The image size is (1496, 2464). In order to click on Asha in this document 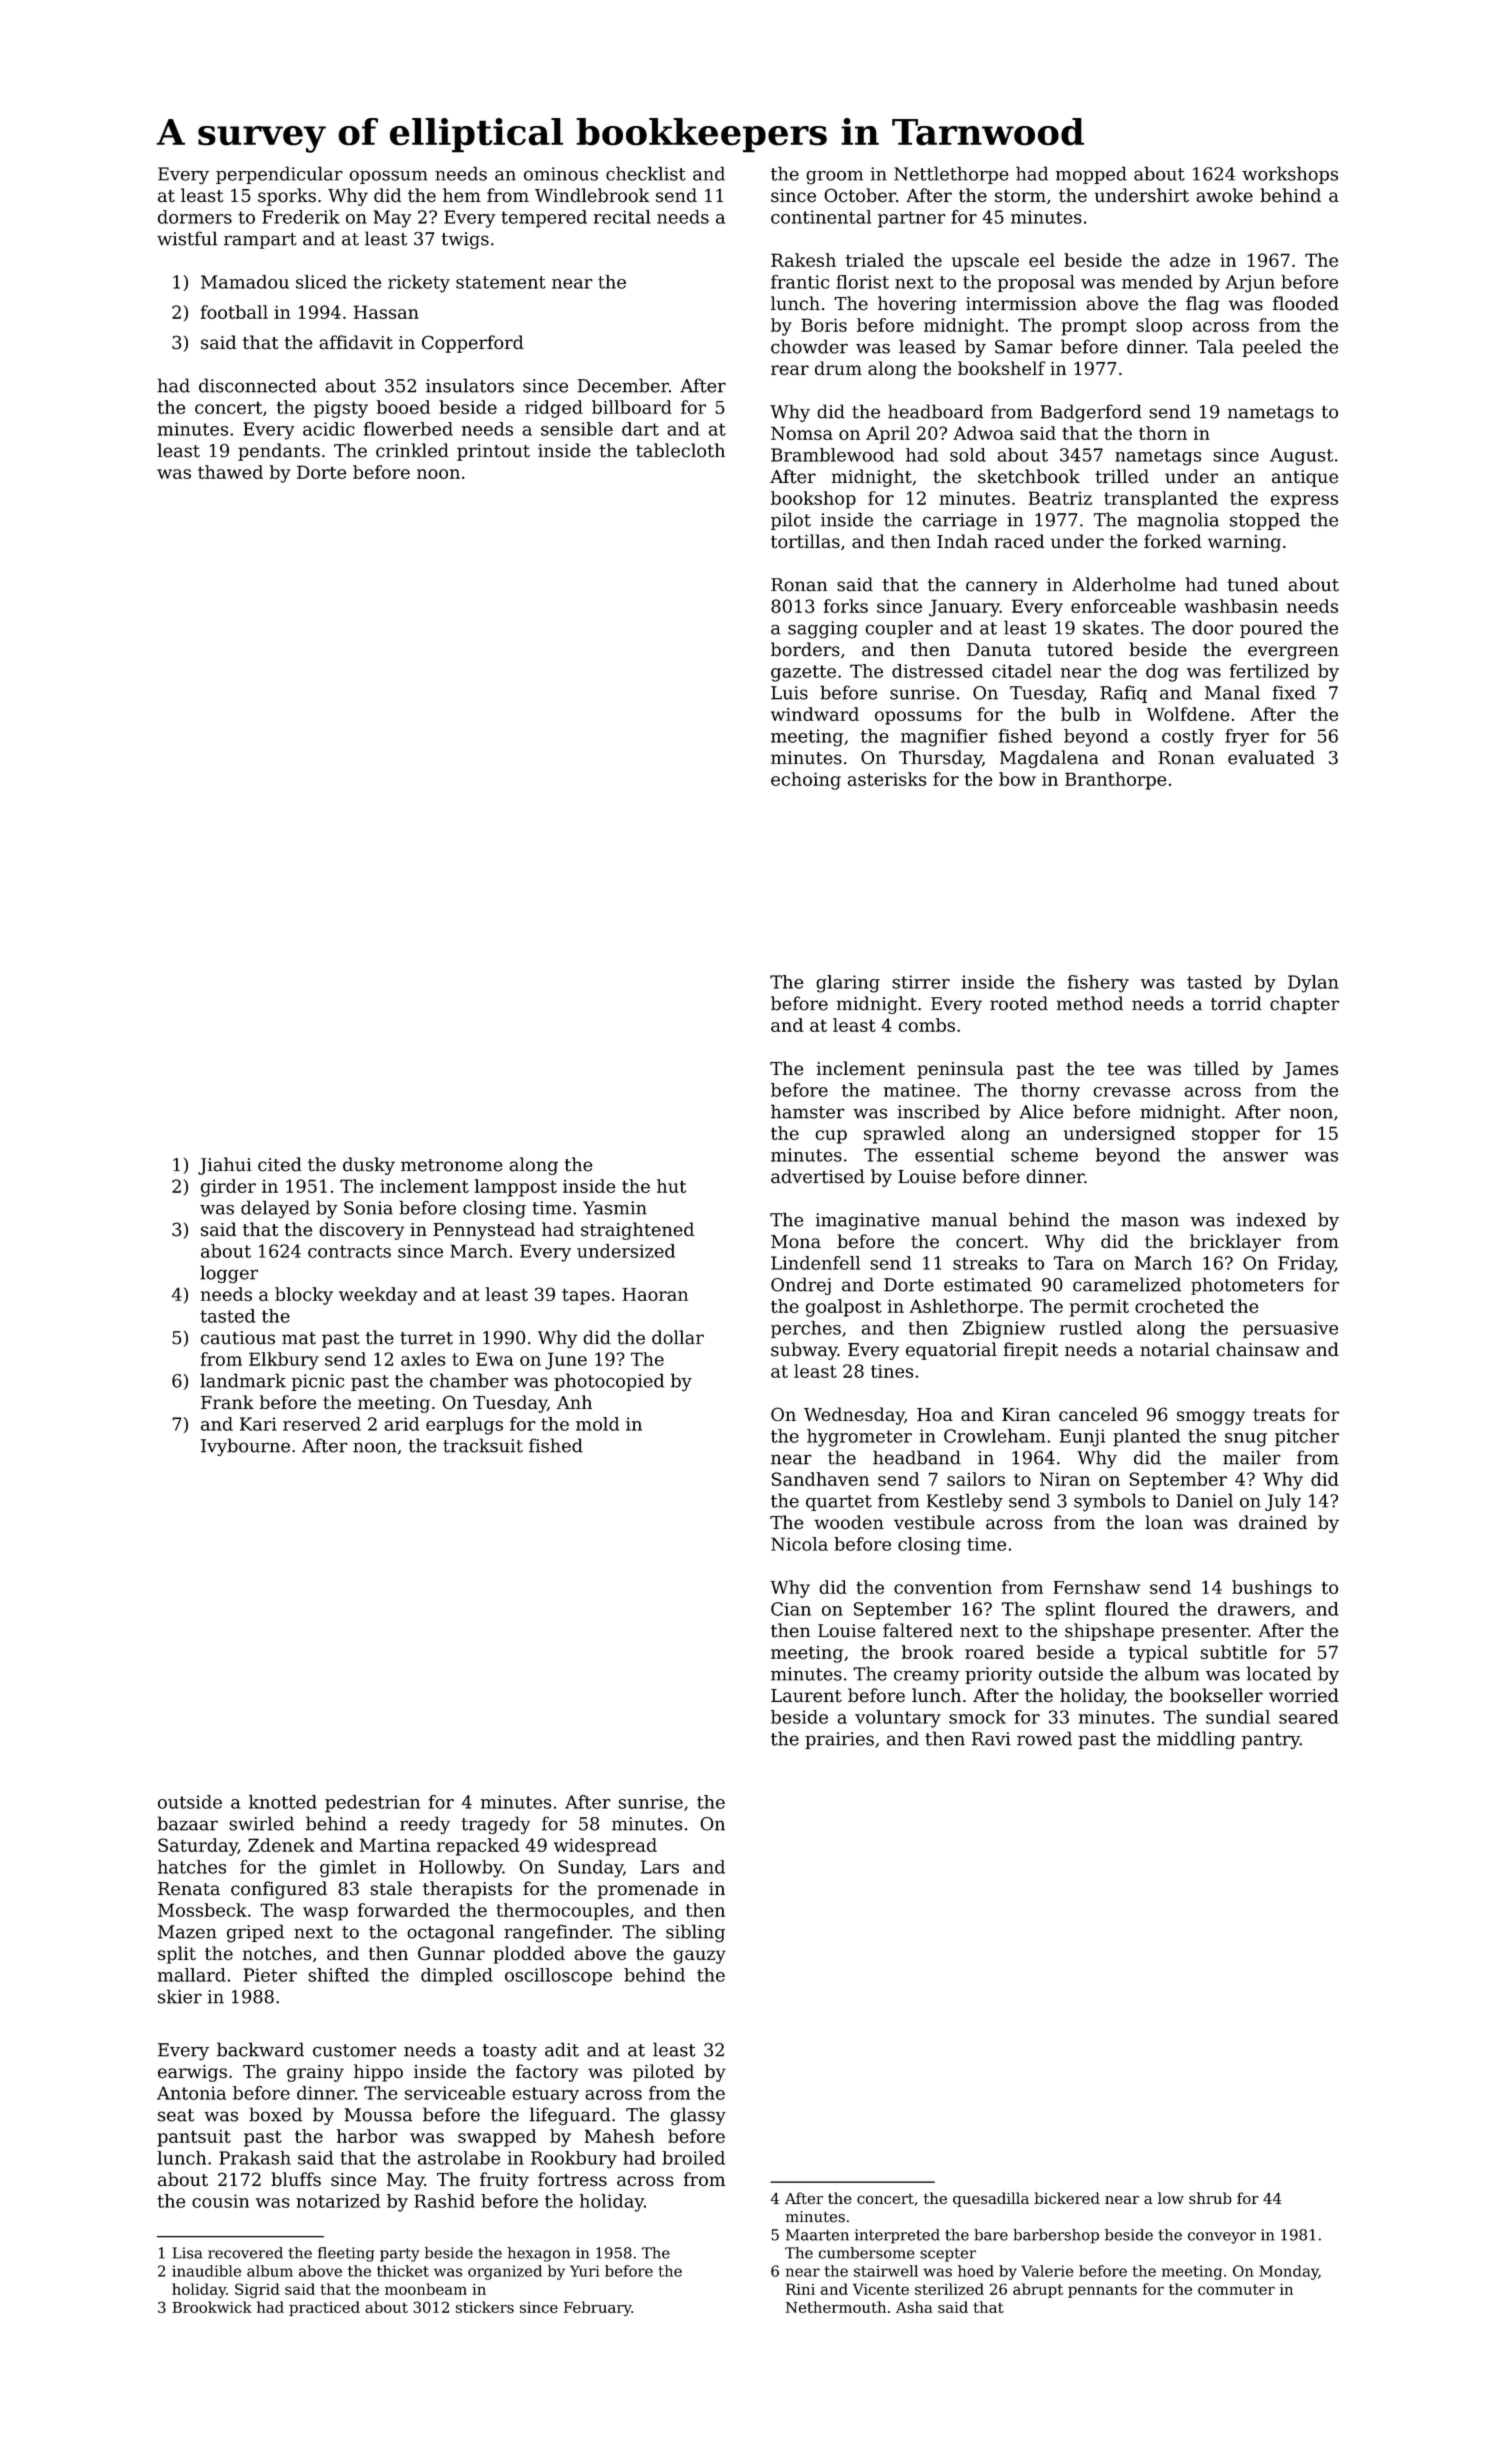, I will do `click(914, 2307)`.
